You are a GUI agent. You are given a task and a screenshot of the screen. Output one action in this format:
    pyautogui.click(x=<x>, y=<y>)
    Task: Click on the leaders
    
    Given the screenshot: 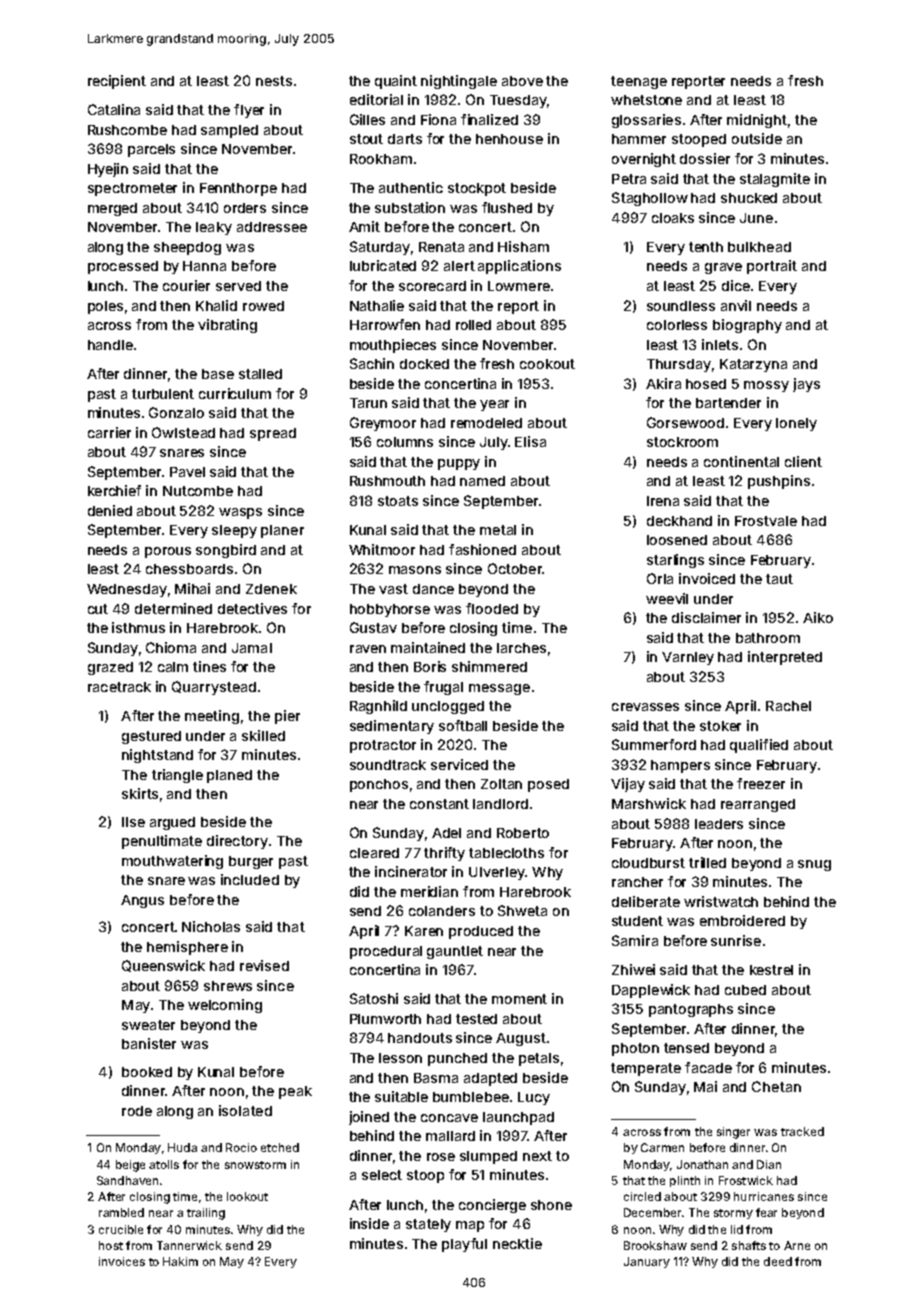 What is the action you would take?
    pyautogui.click(x=719, y=824)
